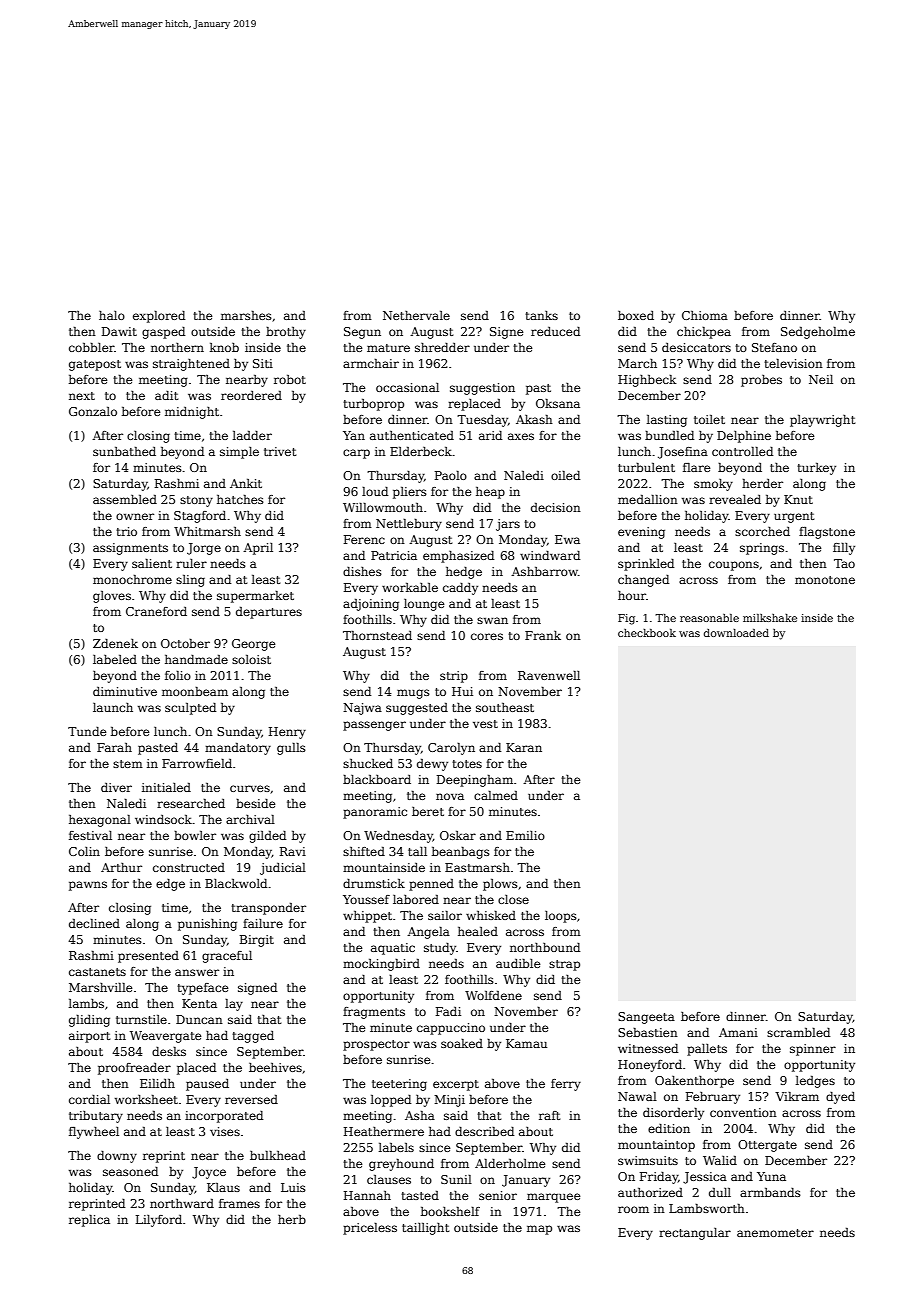 The height and width of the page is (1308, 924). I want to click on explored, so click(159, 317).
